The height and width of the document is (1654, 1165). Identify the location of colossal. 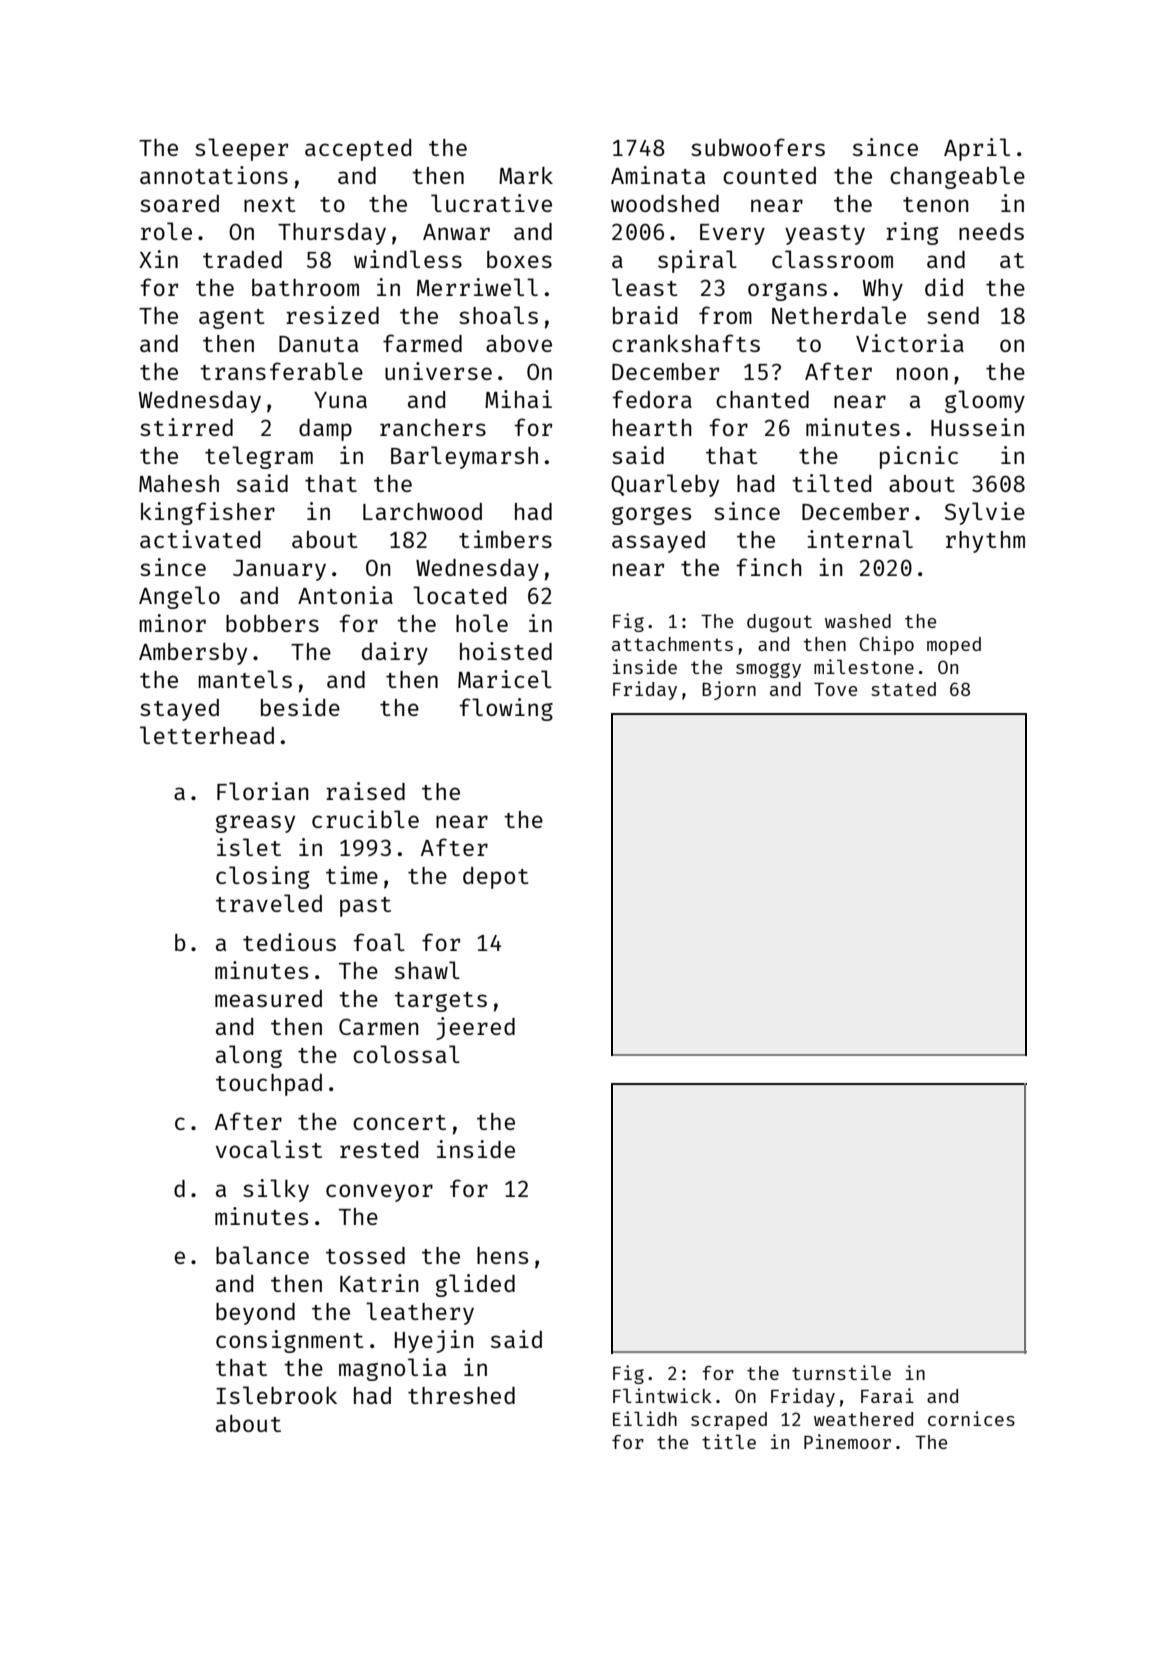
(406, 1054).
